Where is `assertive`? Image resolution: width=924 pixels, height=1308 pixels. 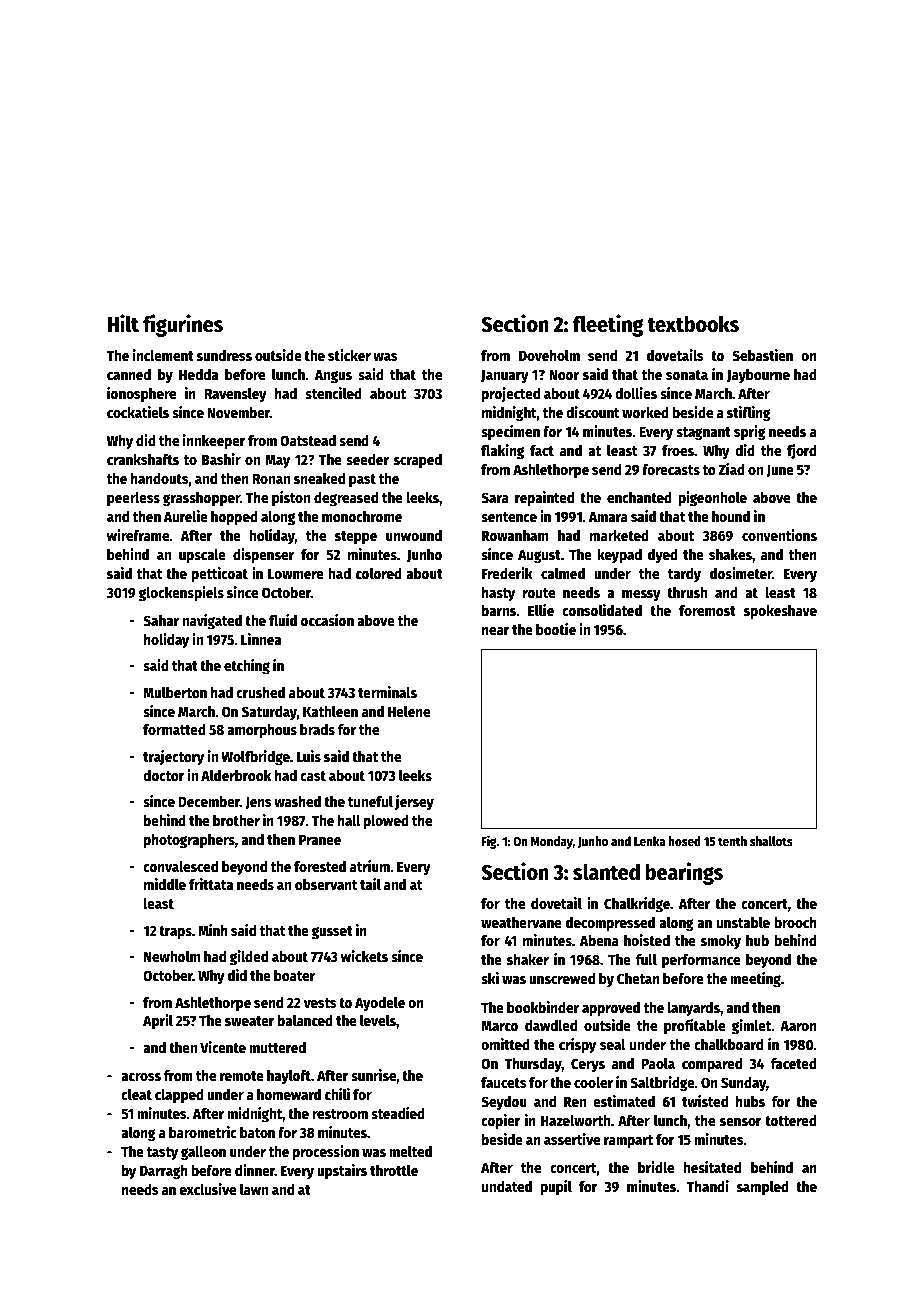 assertive is located at coordinates (572, 1139).
